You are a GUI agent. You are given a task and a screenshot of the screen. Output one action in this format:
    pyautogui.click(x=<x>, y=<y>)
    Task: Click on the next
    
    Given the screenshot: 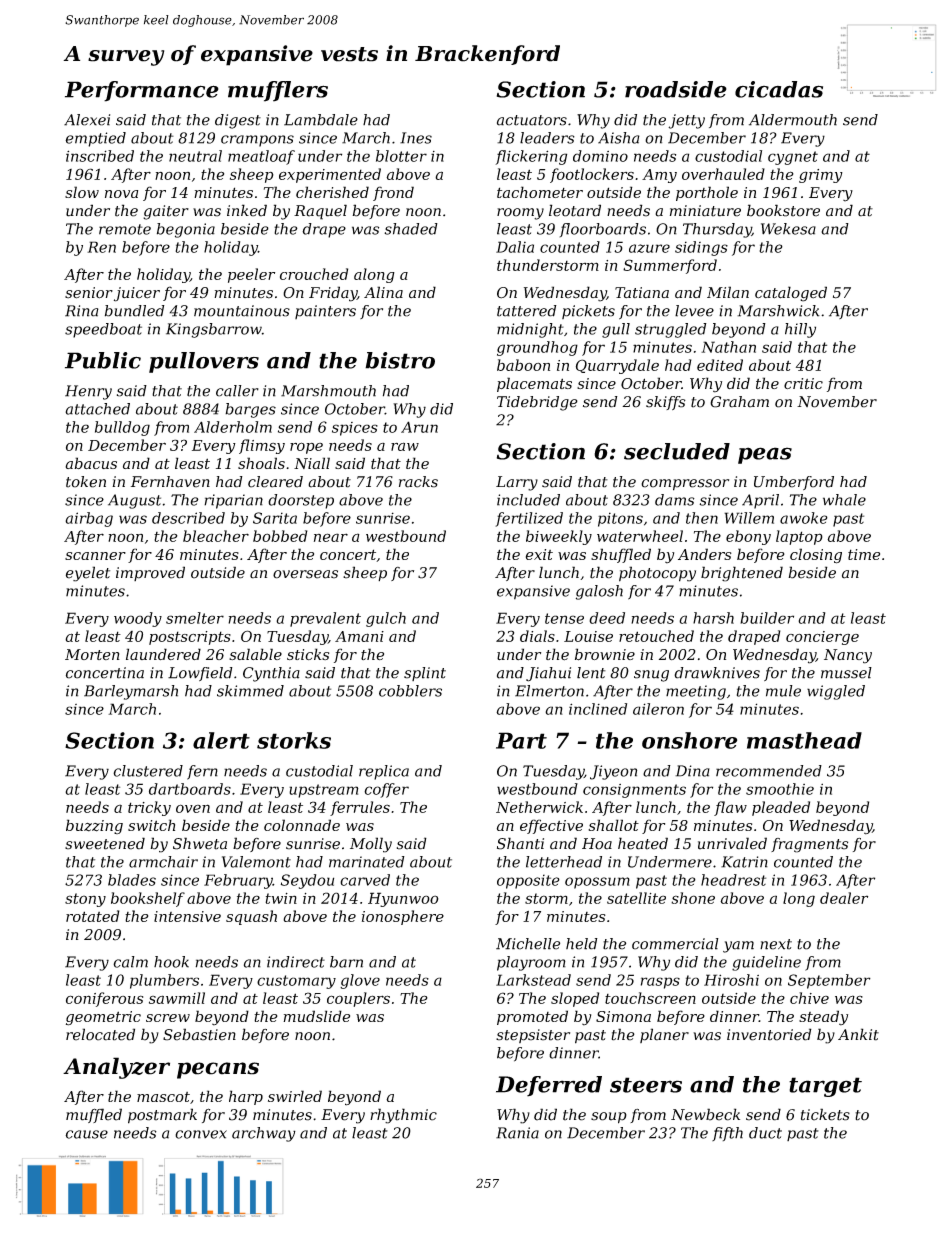 What is the action you would take?
    pyautogui.click(x=776, y=944)
